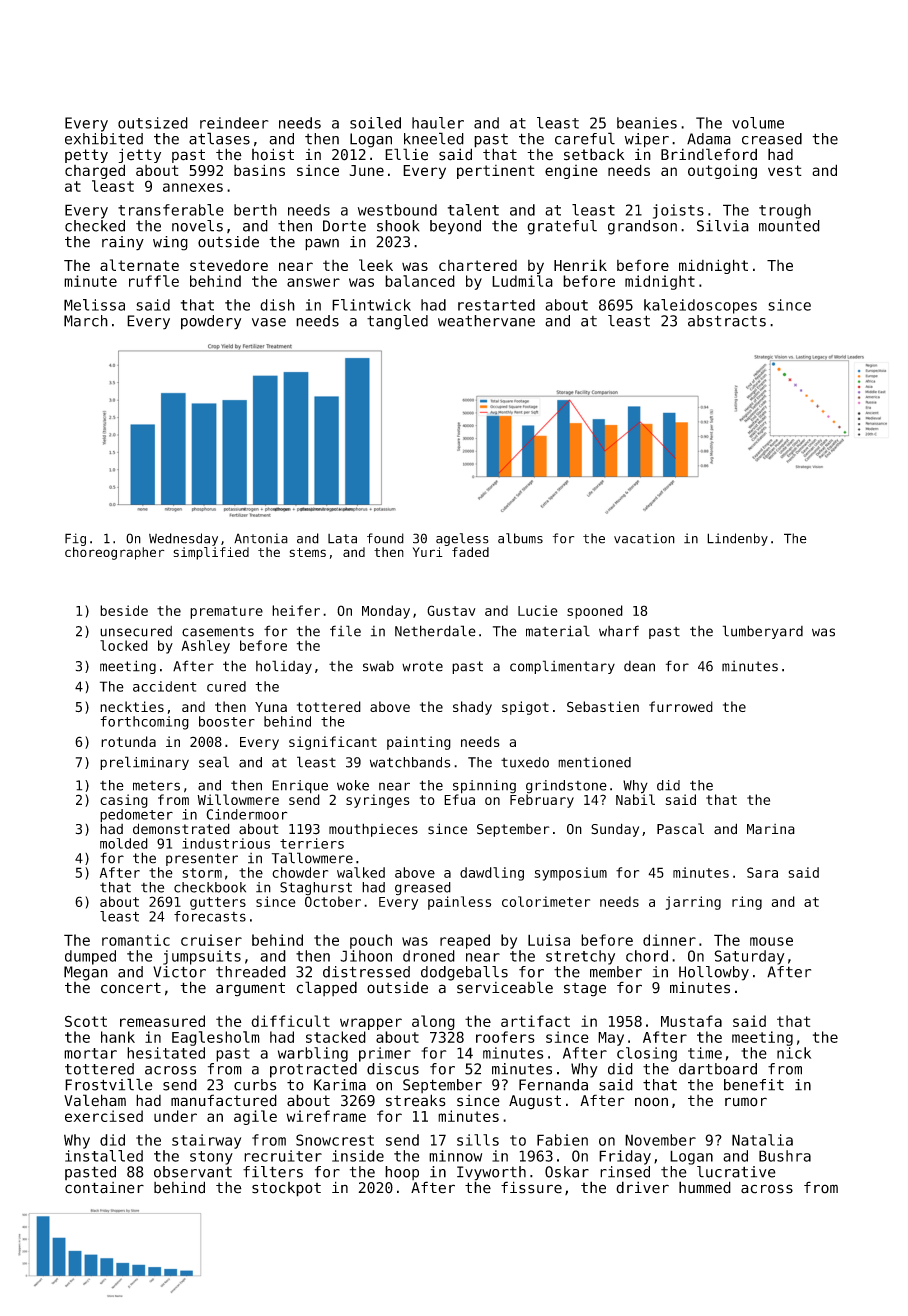 The width and height of the screenshot is (908, 1316). What do you see at coordinates (397, 322) in the screenshot?
I see `tangled` at bounding box center [397, 322].
